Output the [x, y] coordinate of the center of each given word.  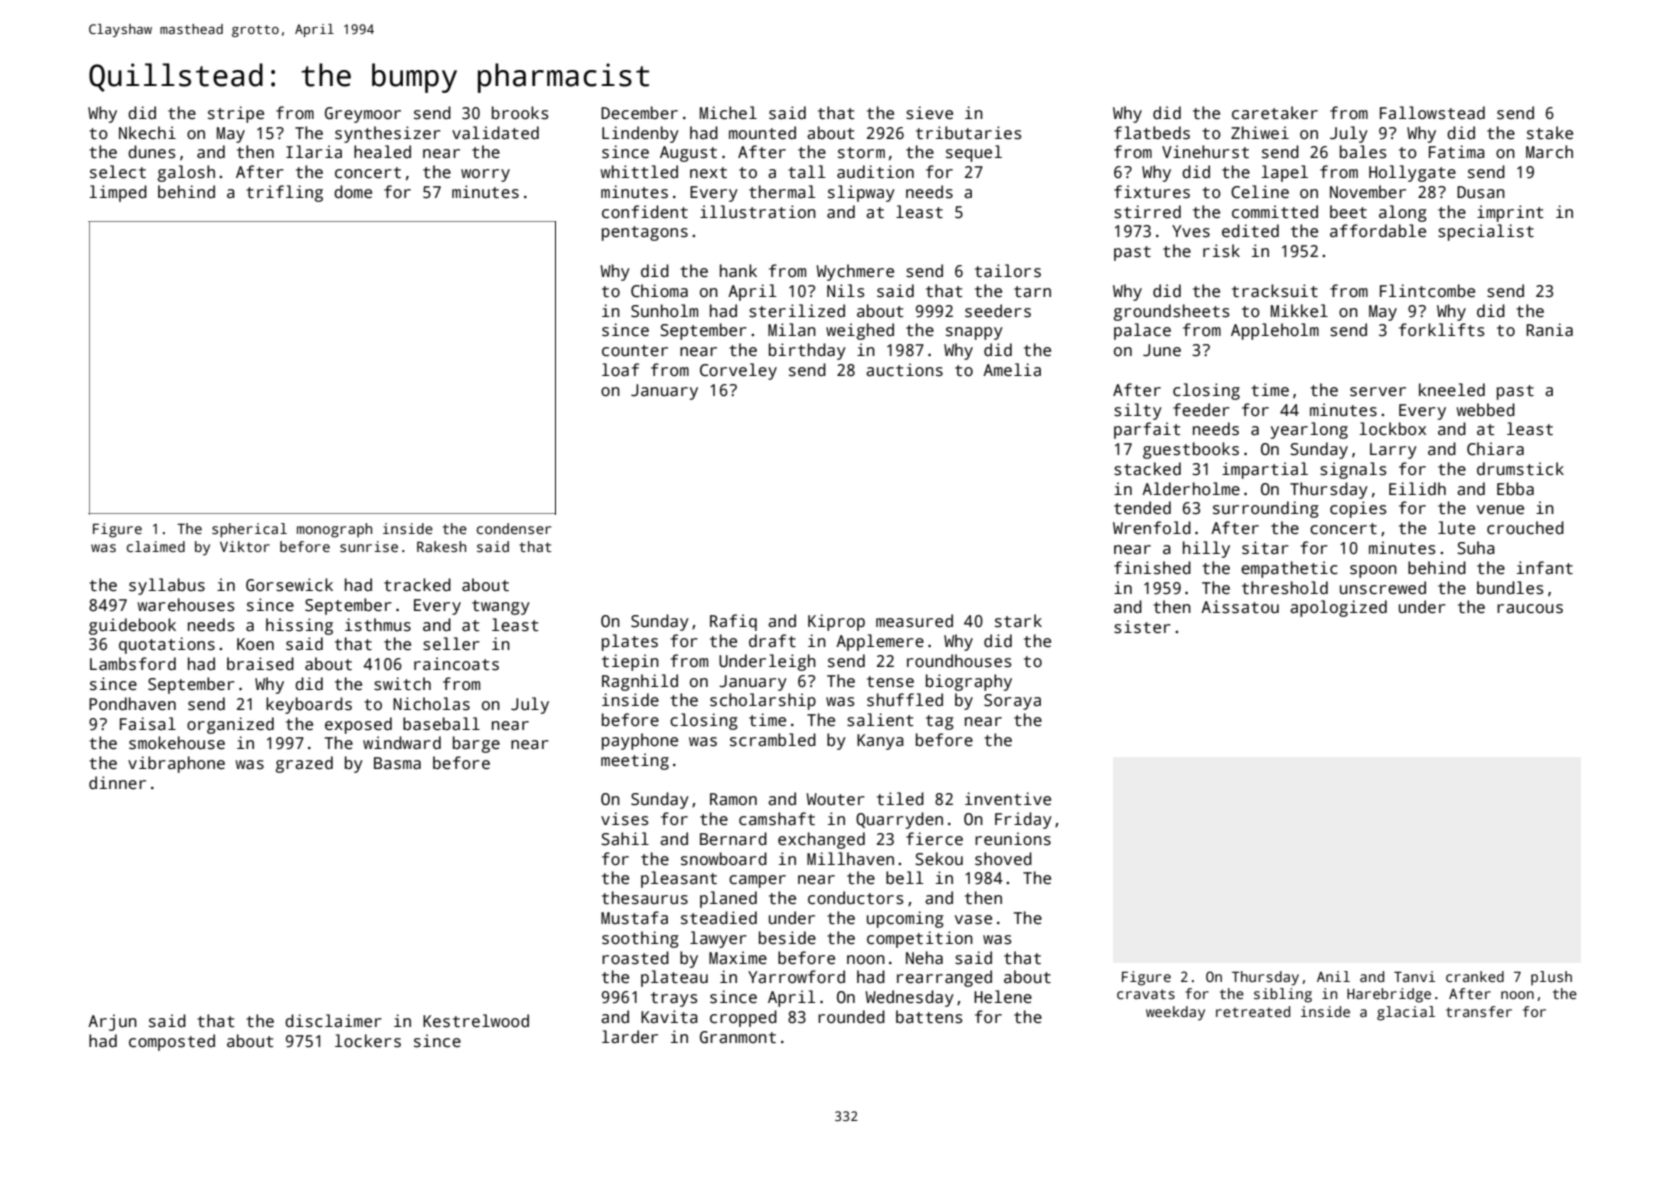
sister [1142, 627]
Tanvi [1414, 976]
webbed [1486, 409]
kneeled [1452, 389]
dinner [117, 782]
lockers [368, 1041]
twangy [501, 607]
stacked [1147, 469]
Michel [728, 113]
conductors [856, 898]
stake [1550, 133]
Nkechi [147, 133]
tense [890, 682]
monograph [334, 530]
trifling [284, 193]
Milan [792, 329]
